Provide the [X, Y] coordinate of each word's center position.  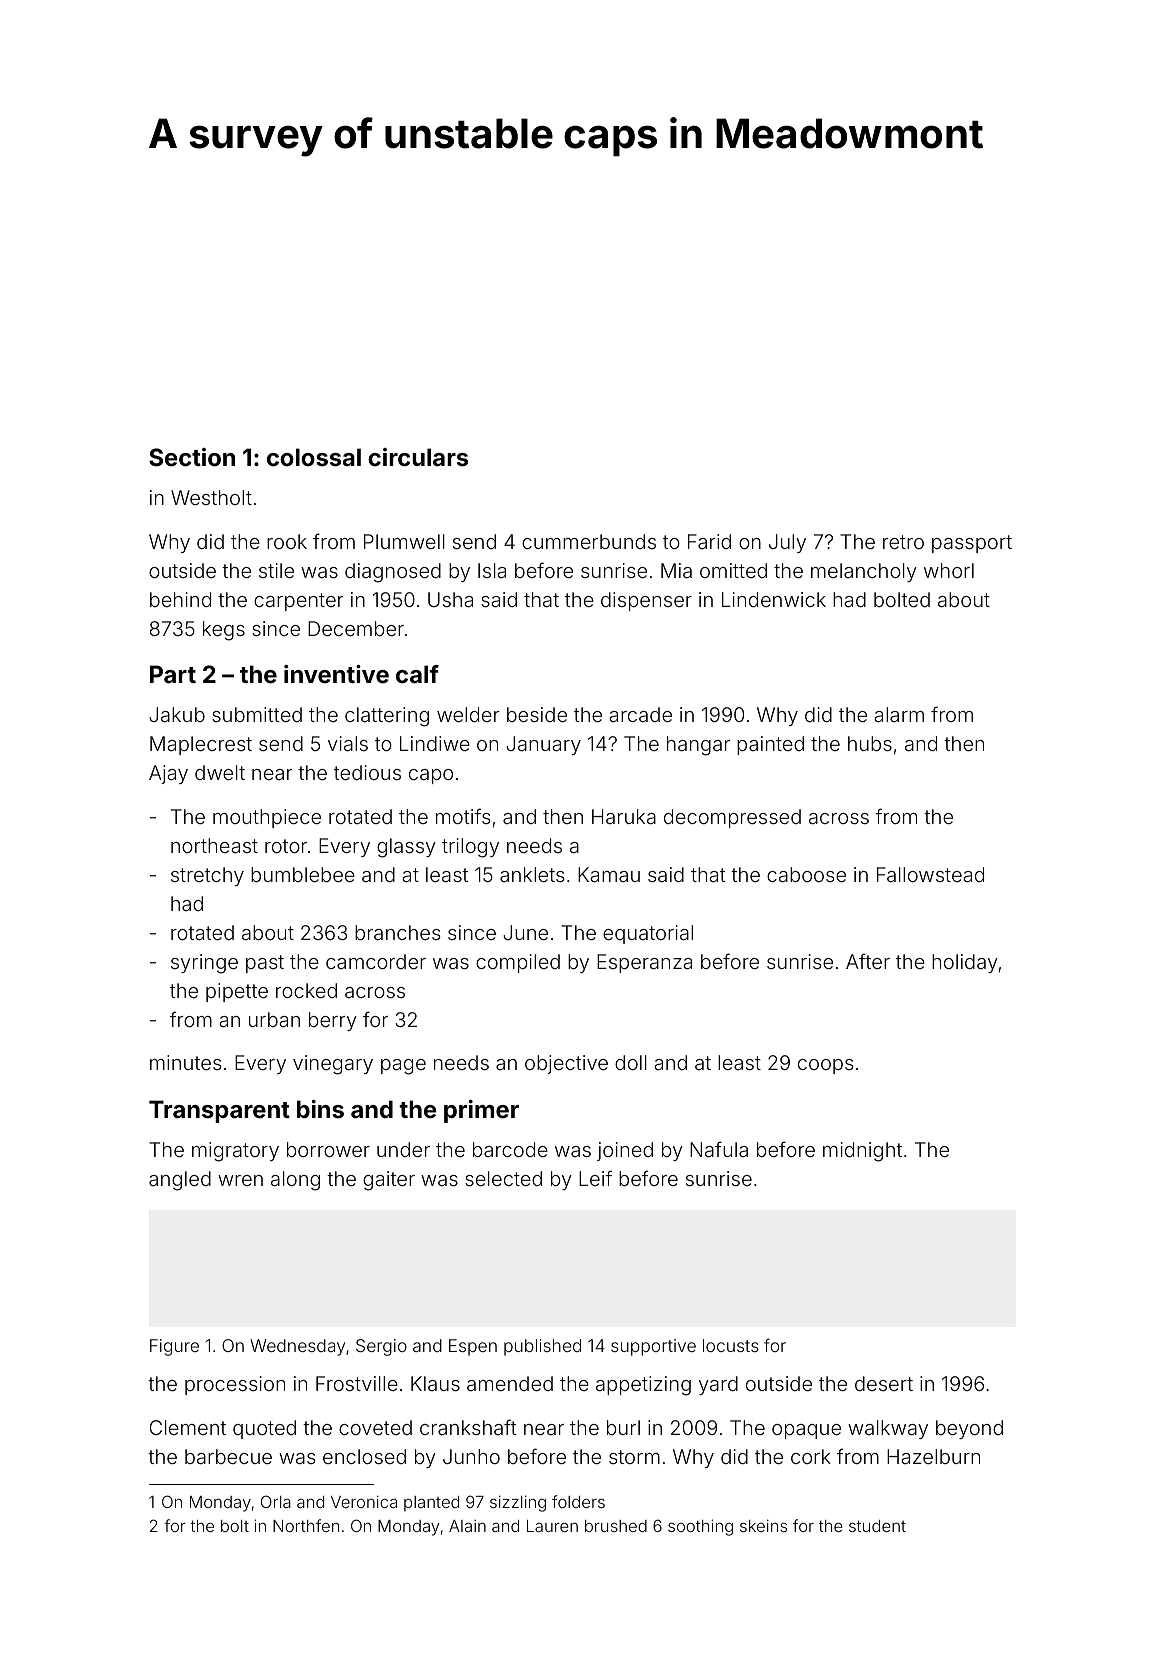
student [877, 1526]
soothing [700, 1527]
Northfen [306, 1525]
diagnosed [393, 573]
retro [903, 542]
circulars [418, 457]
